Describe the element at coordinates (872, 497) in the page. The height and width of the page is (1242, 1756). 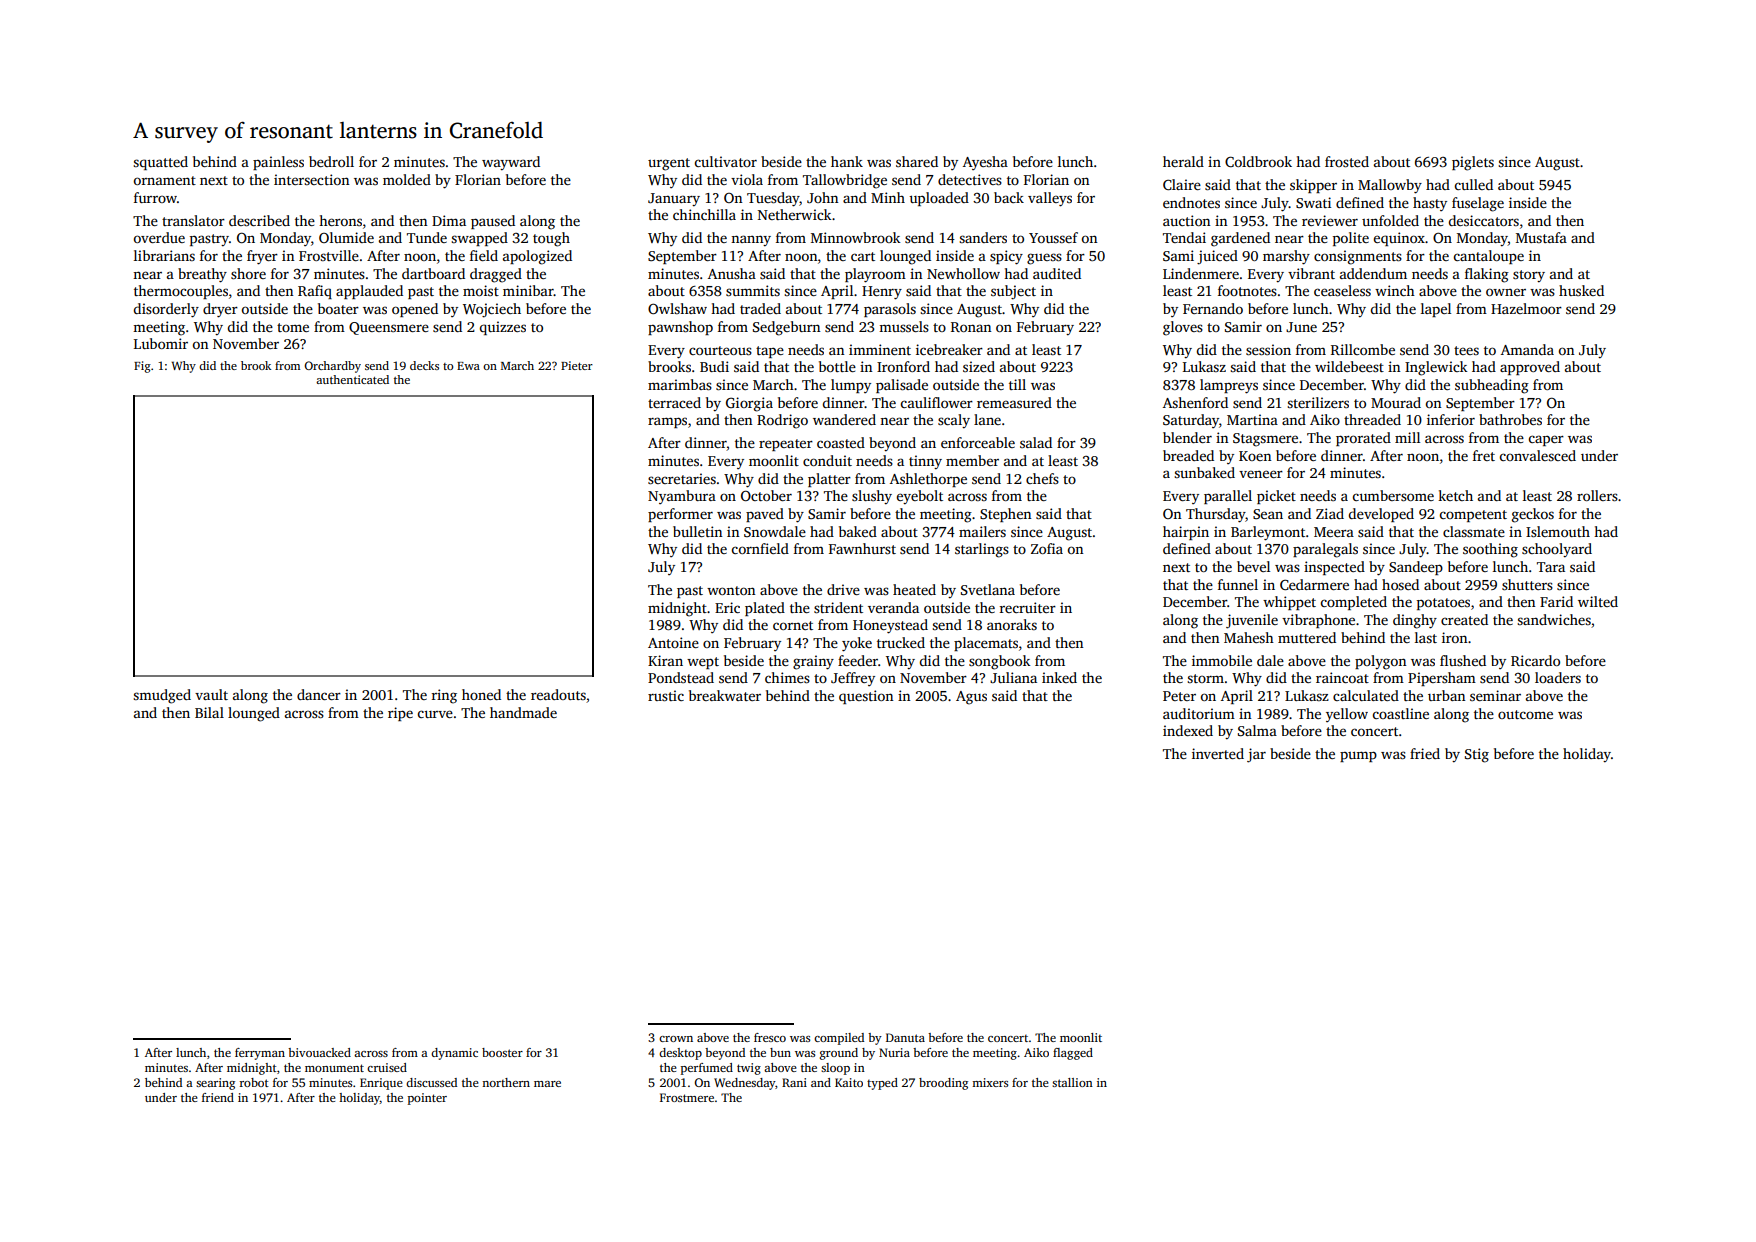
I see `slushy` at that location.
